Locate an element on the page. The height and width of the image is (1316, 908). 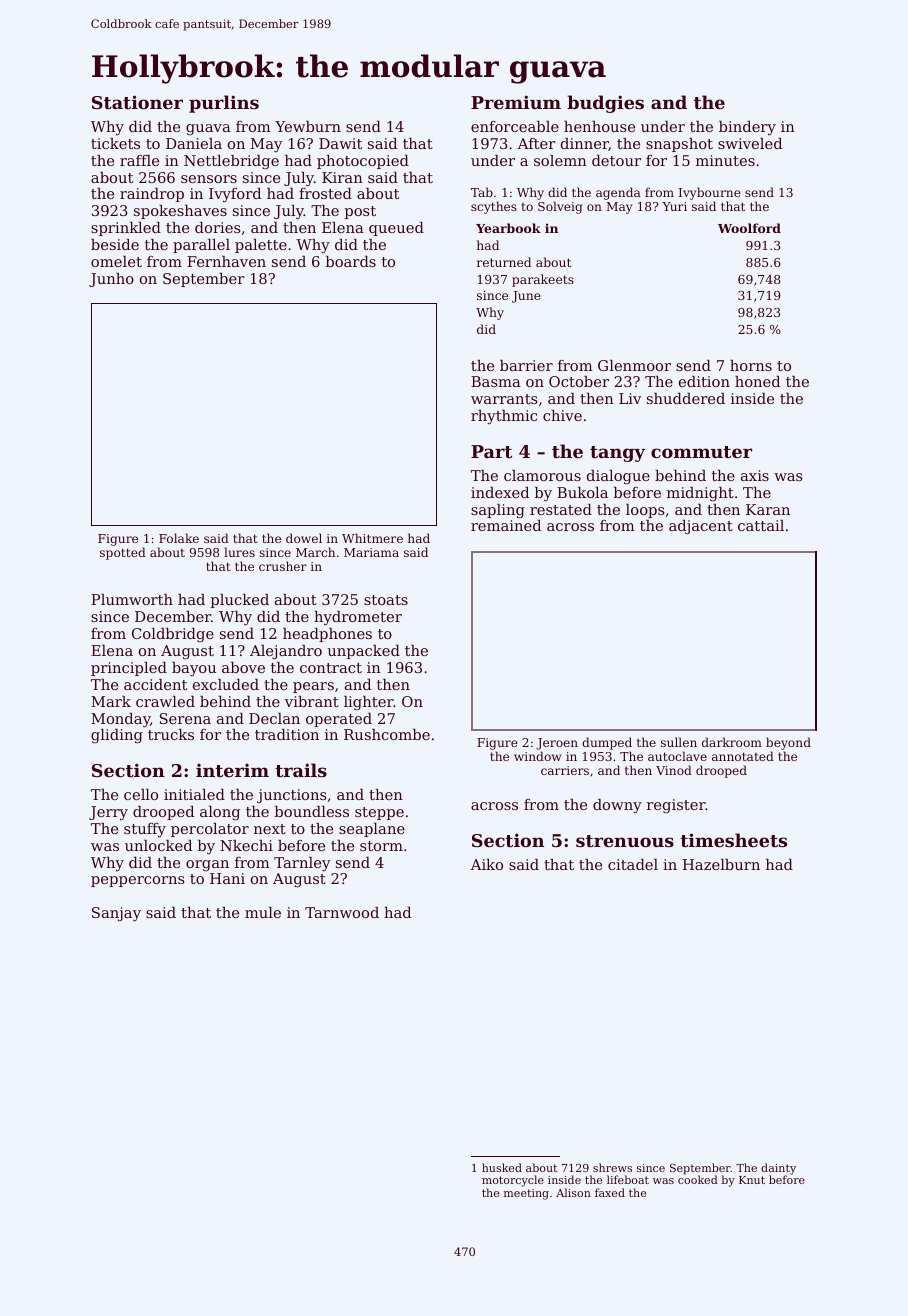
window is located at coordinates (537, 756).
